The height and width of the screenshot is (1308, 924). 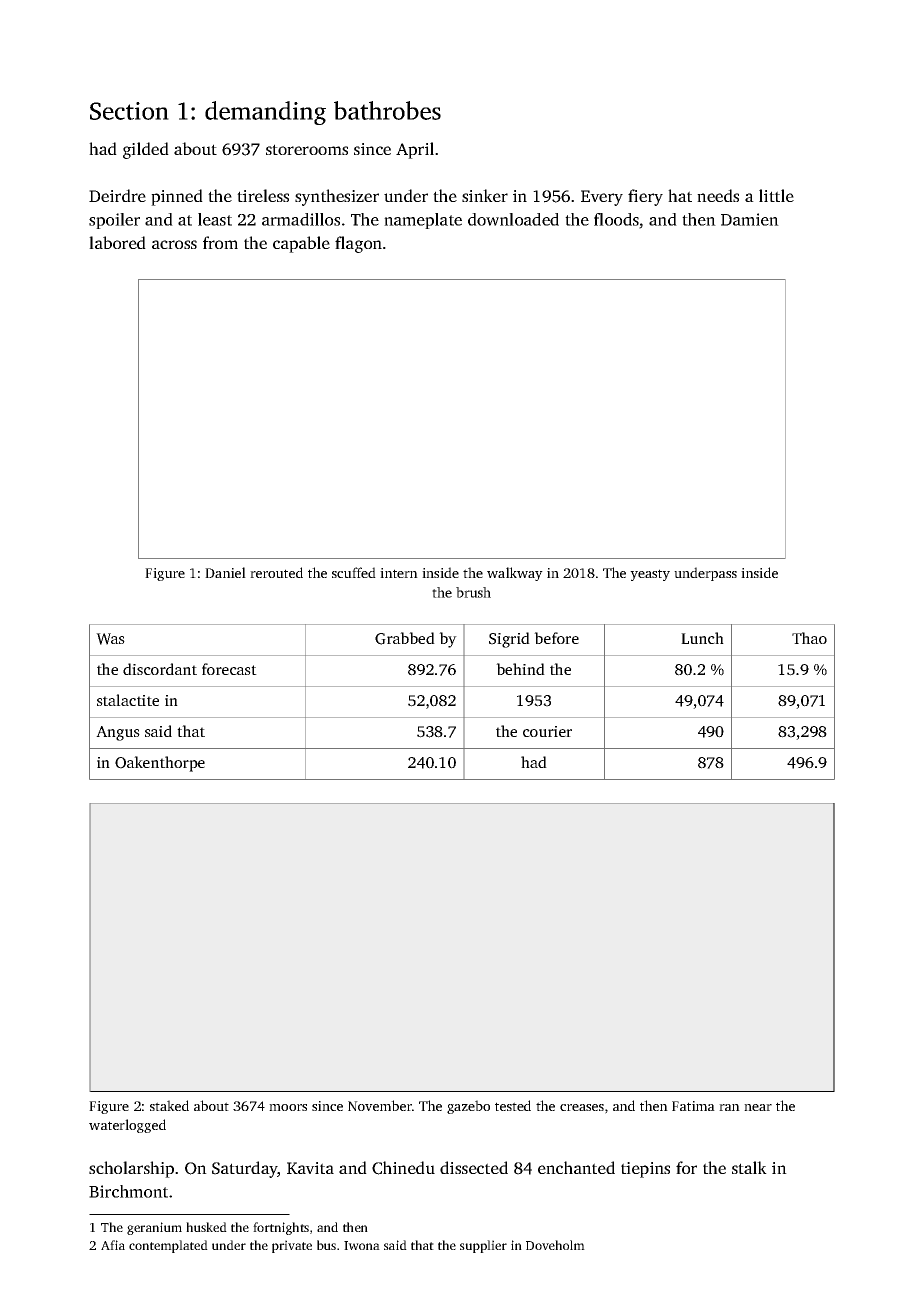 I want to click on Thao, so click(x=809, y=638).
